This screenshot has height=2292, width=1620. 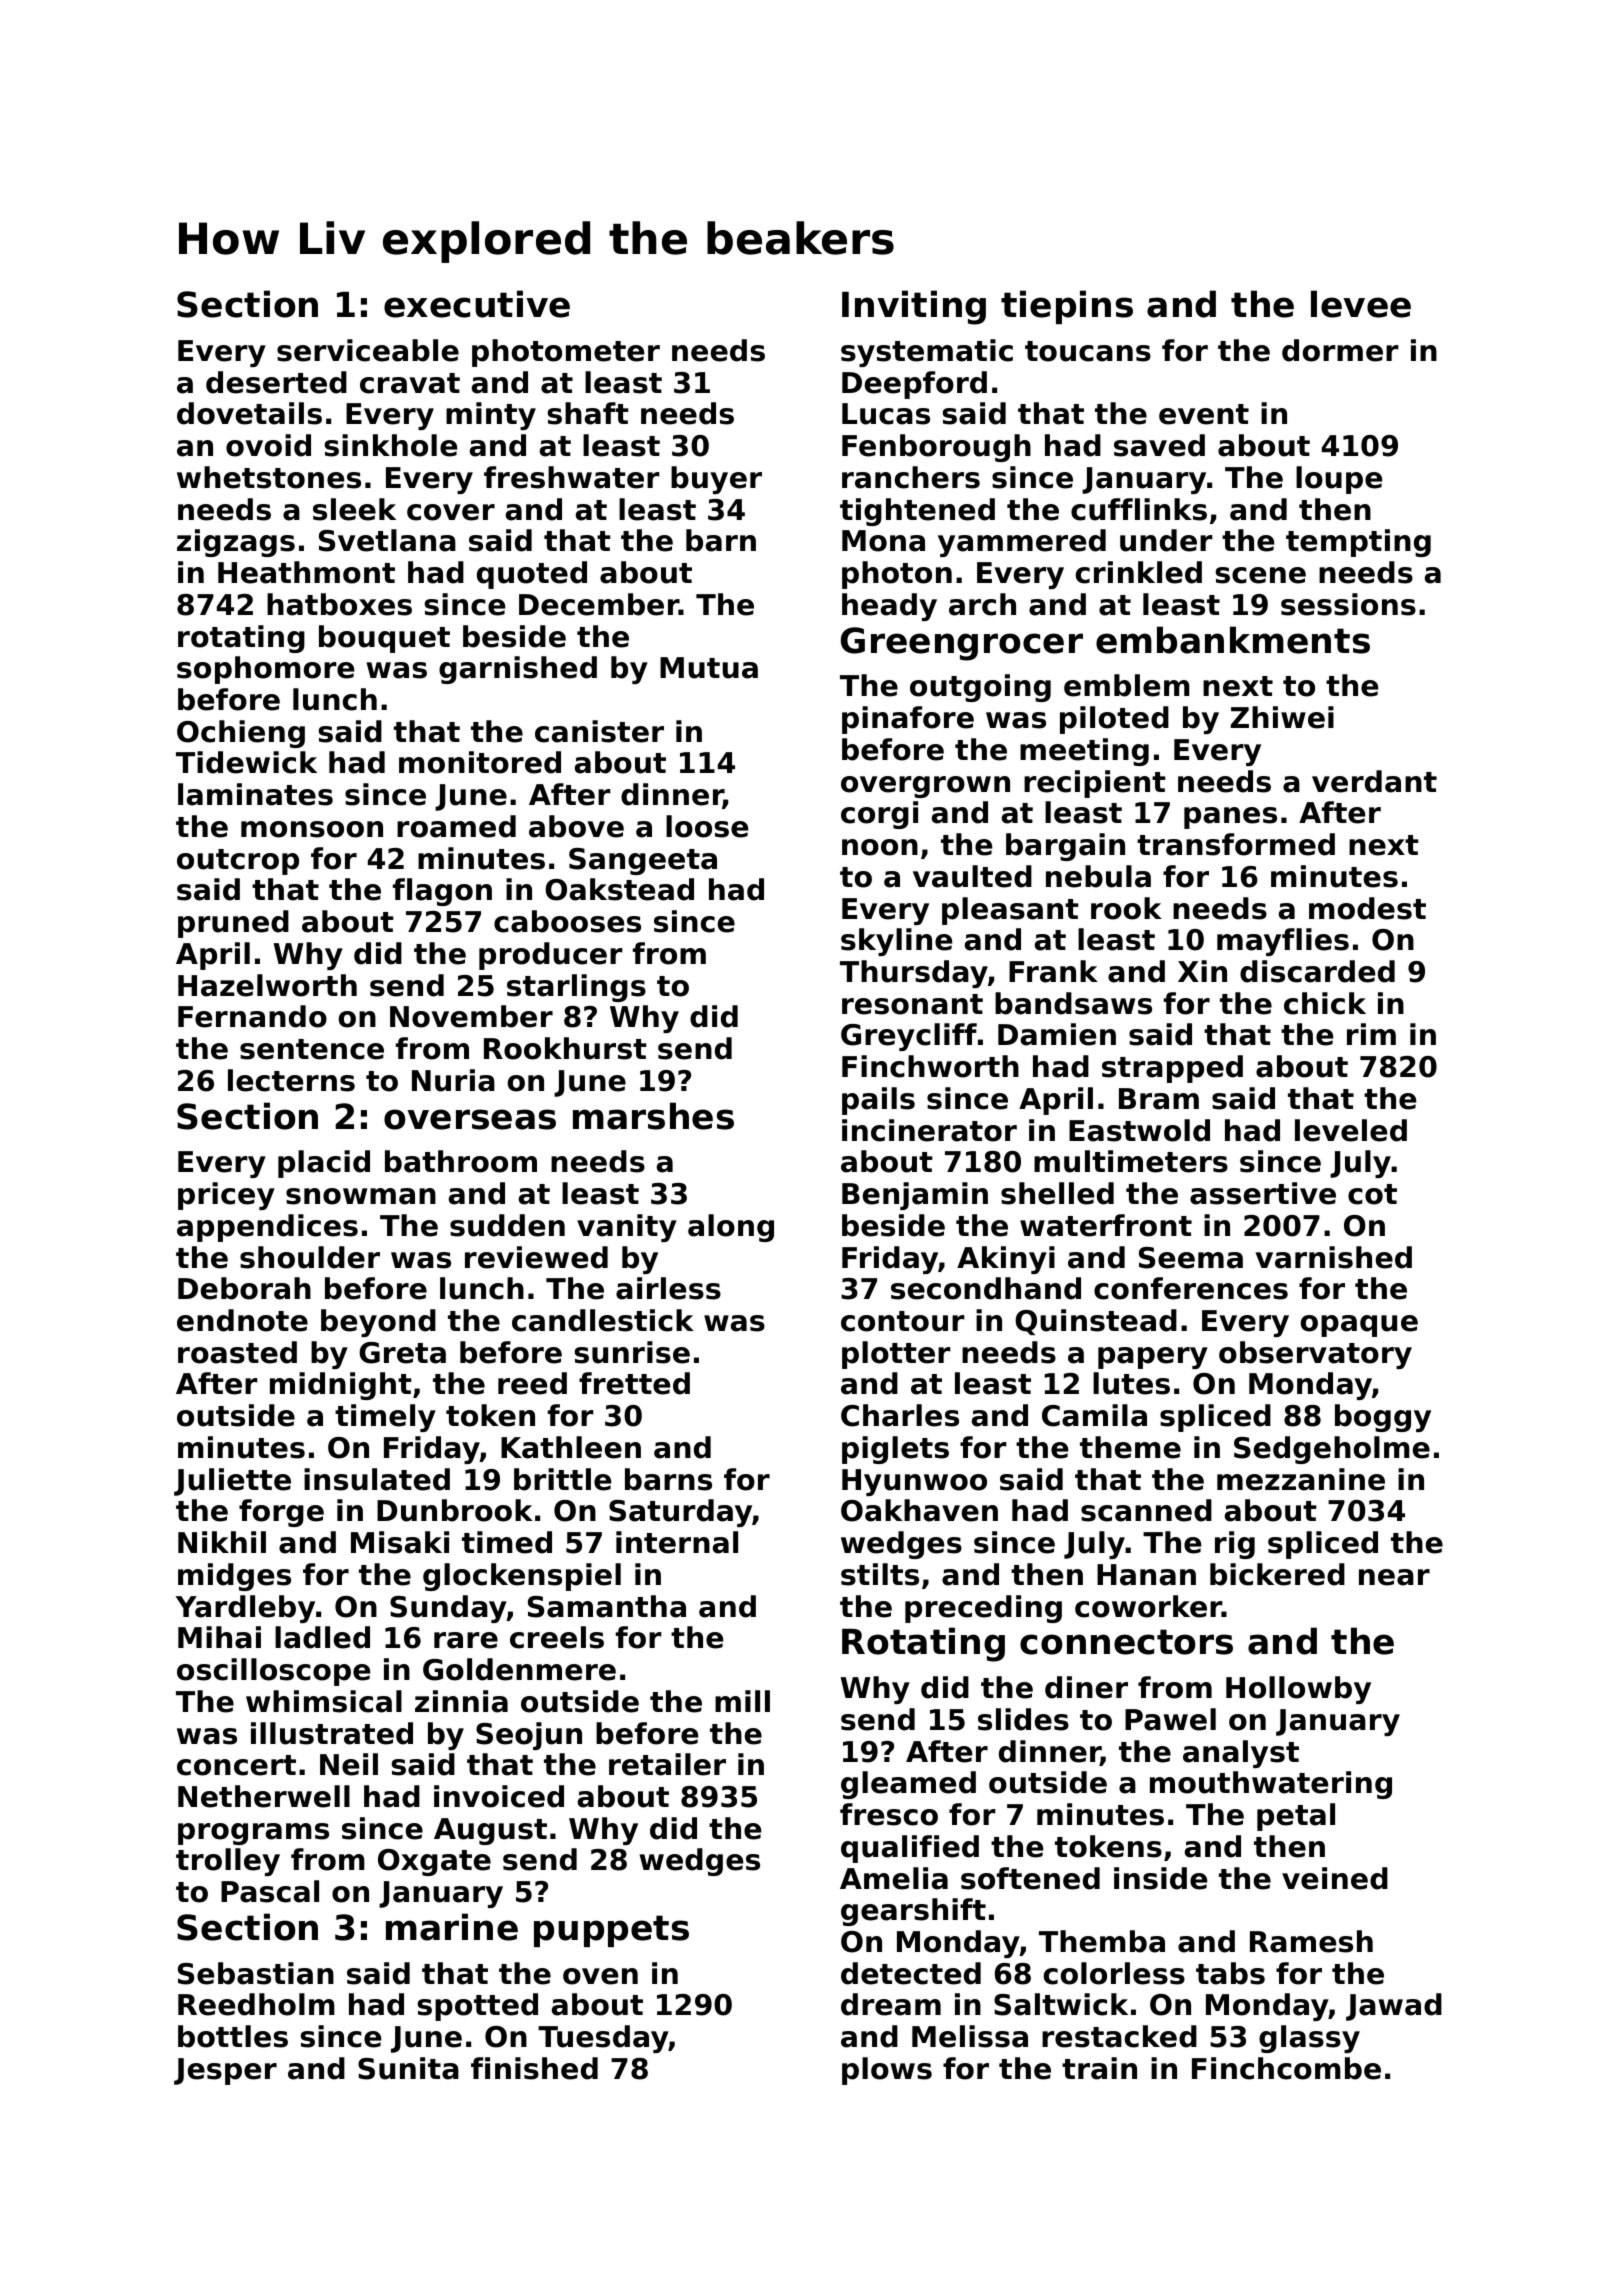 I want to click on levee, so click(x=1361, y=304).
